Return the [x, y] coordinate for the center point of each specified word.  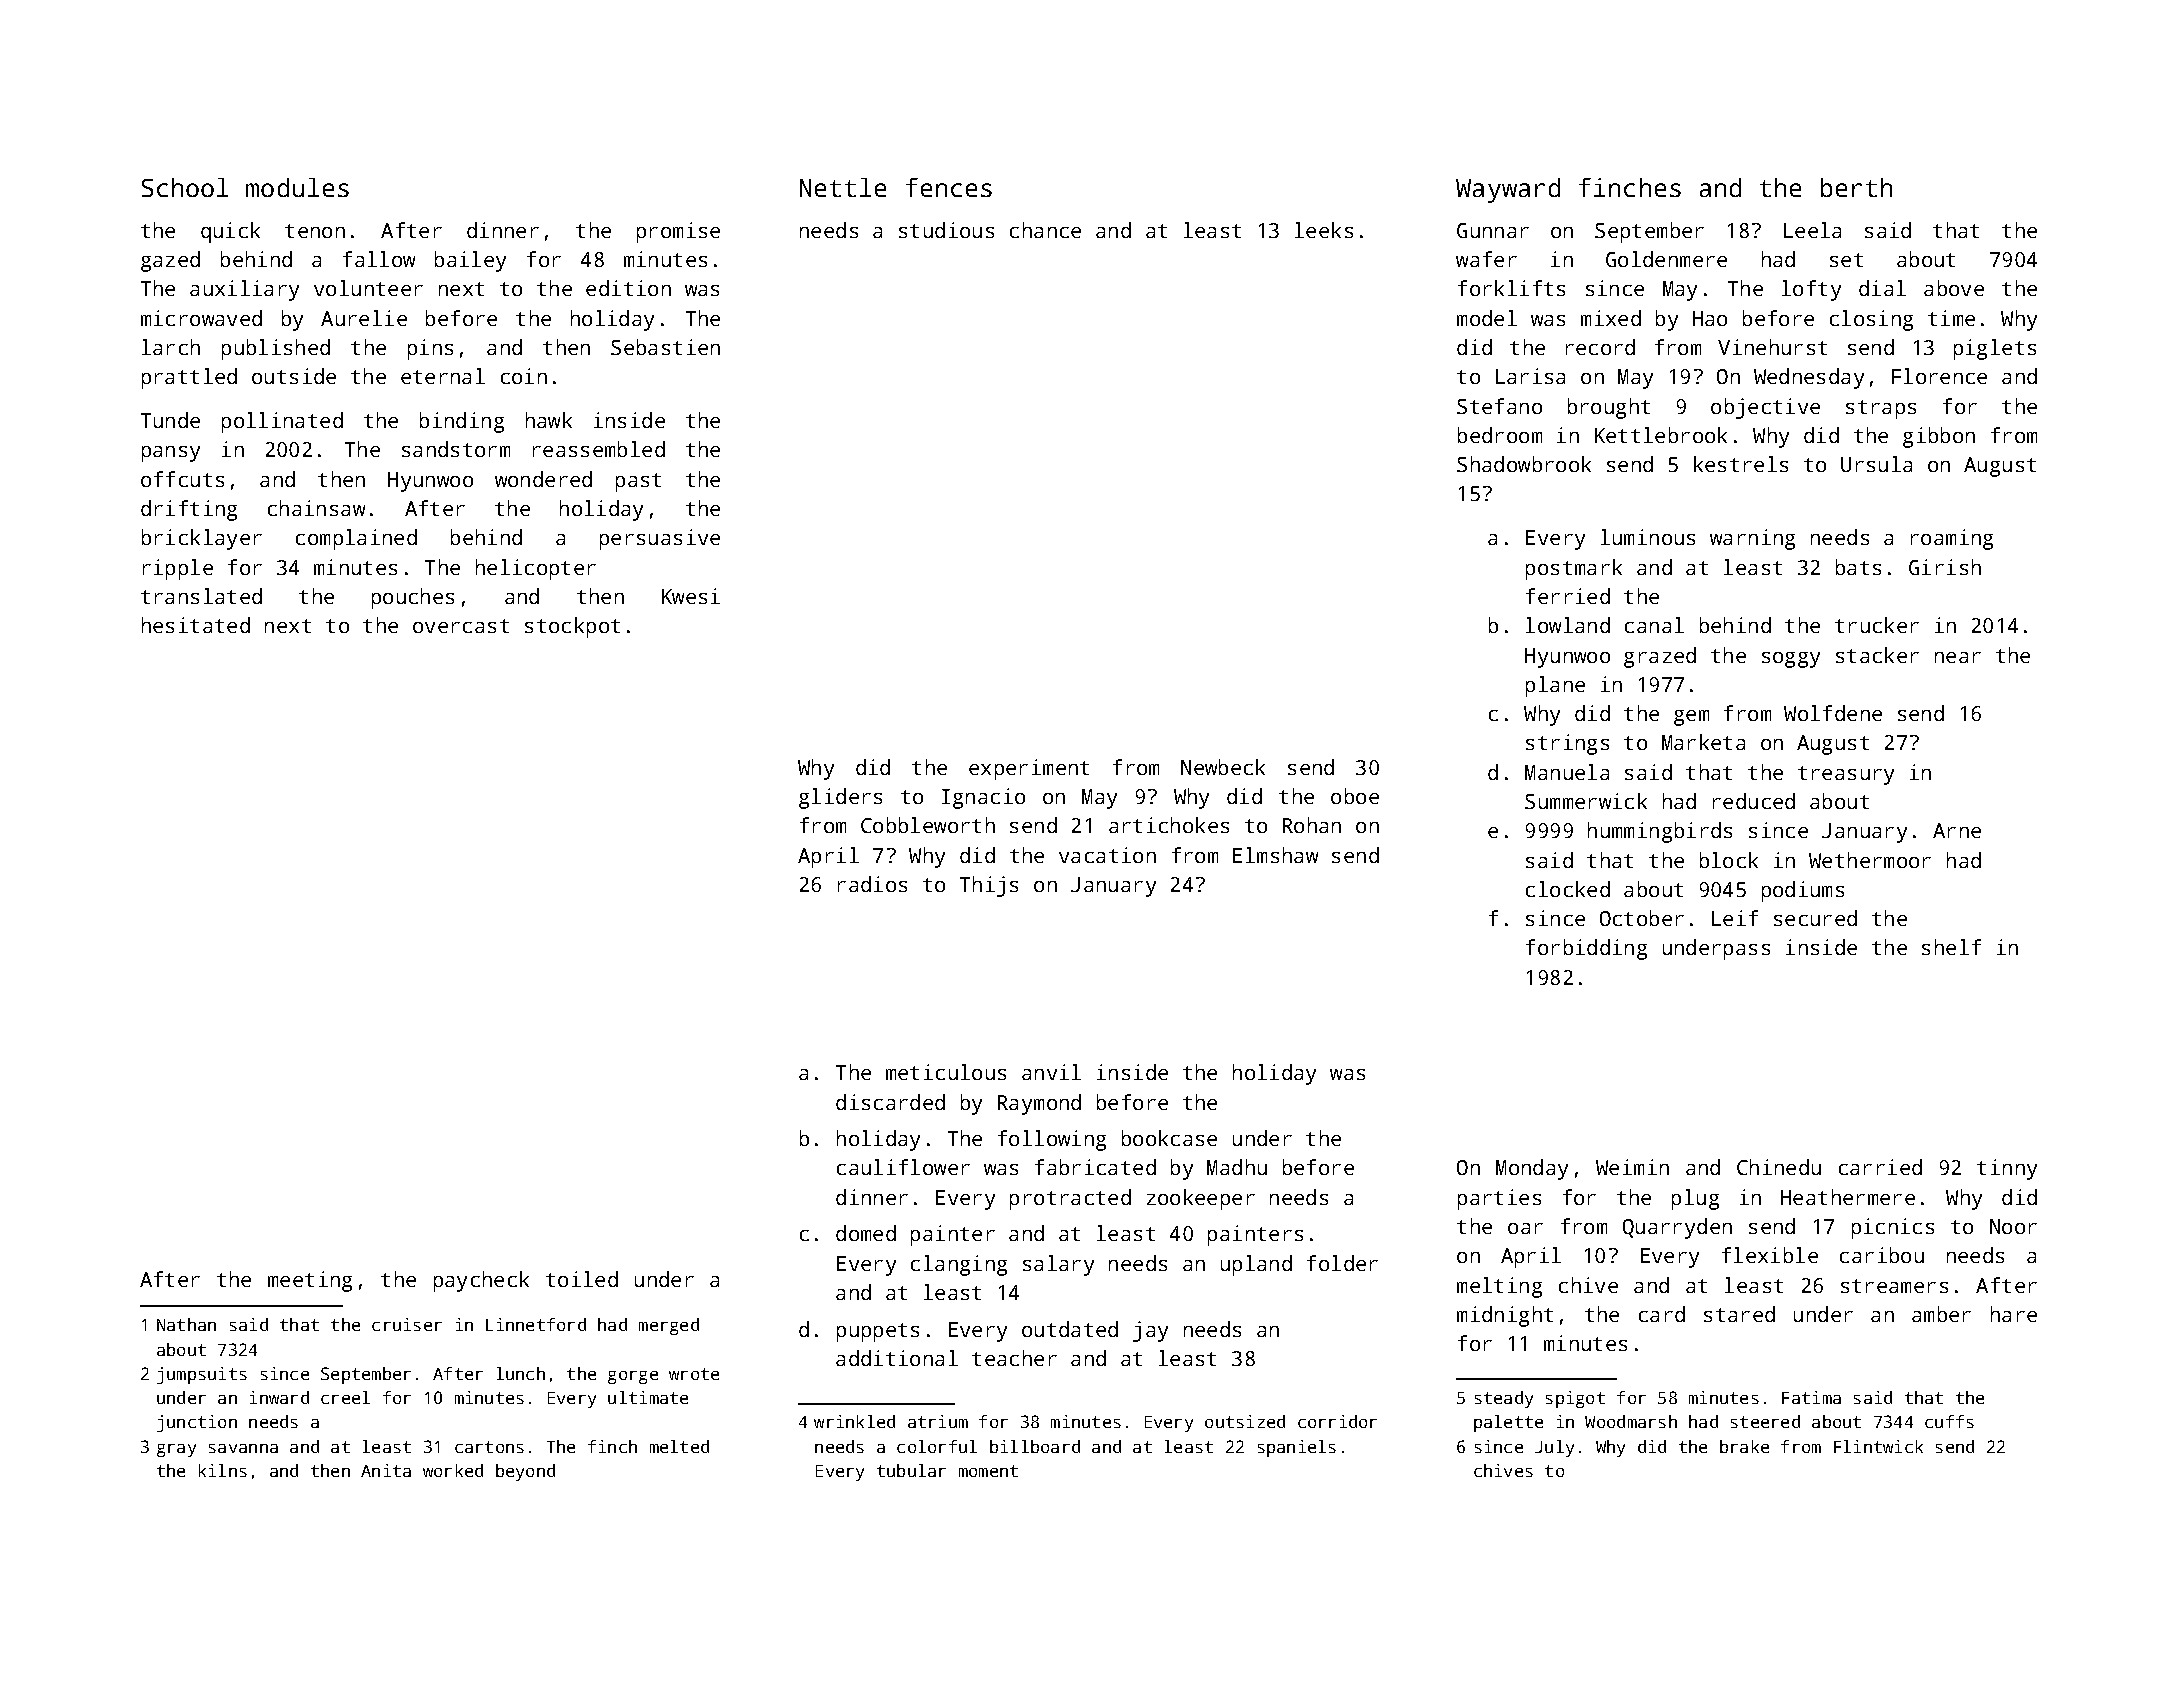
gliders [840, 798]
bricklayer [202, 539]
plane [1555, 686]
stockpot [572, 627]
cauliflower [903, 1167]
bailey [470, 261]
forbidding [1586, 949]
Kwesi [691, 596]
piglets [1995, 349]
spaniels [1297, 1448]
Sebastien [665, 347]
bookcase [1169, 1138]
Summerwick [1586, 801]
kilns [223, 1470]
